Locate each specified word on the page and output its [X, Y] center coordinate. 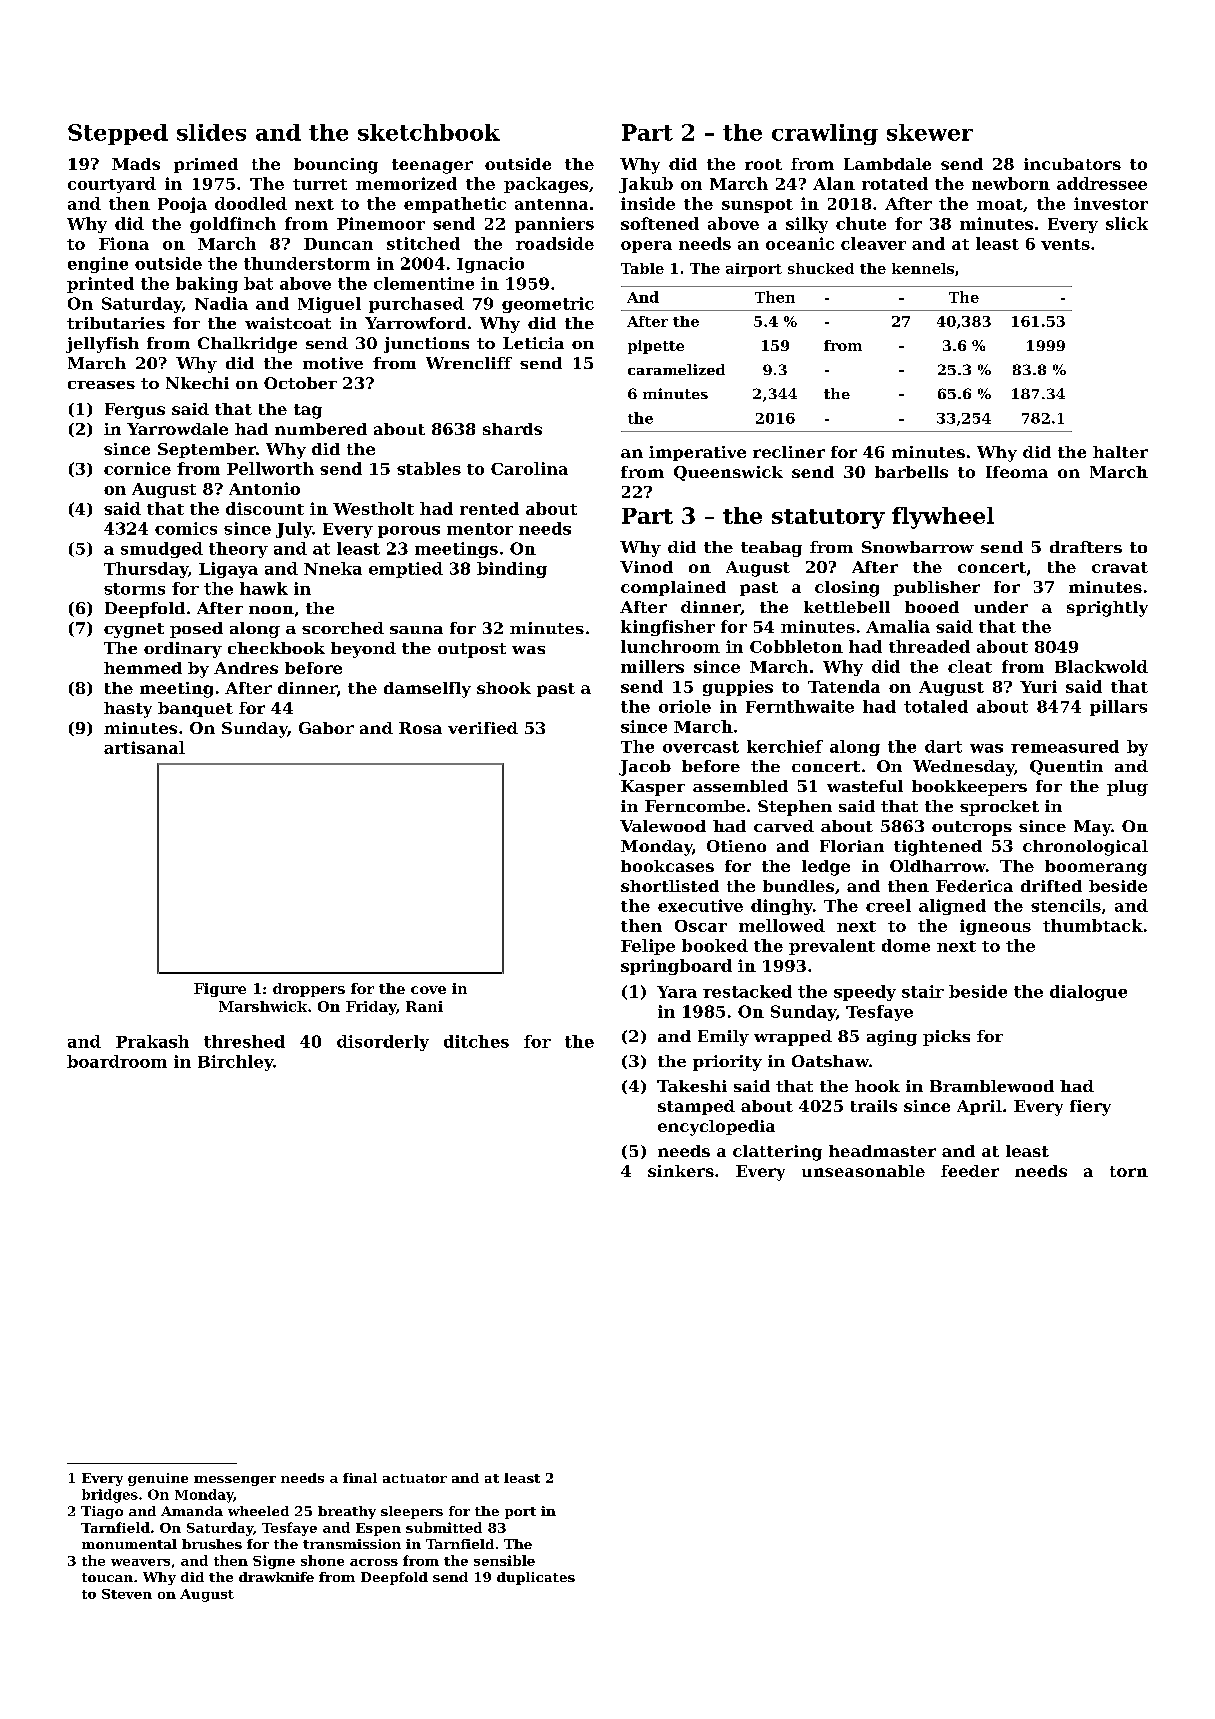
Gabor [326, 728]
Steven [127, 1594]
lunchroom [670, 646]
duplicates [536, 1578]
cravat [1120, 567]
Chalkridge [247, 345]
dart [943, 746]
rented [489, 508]
